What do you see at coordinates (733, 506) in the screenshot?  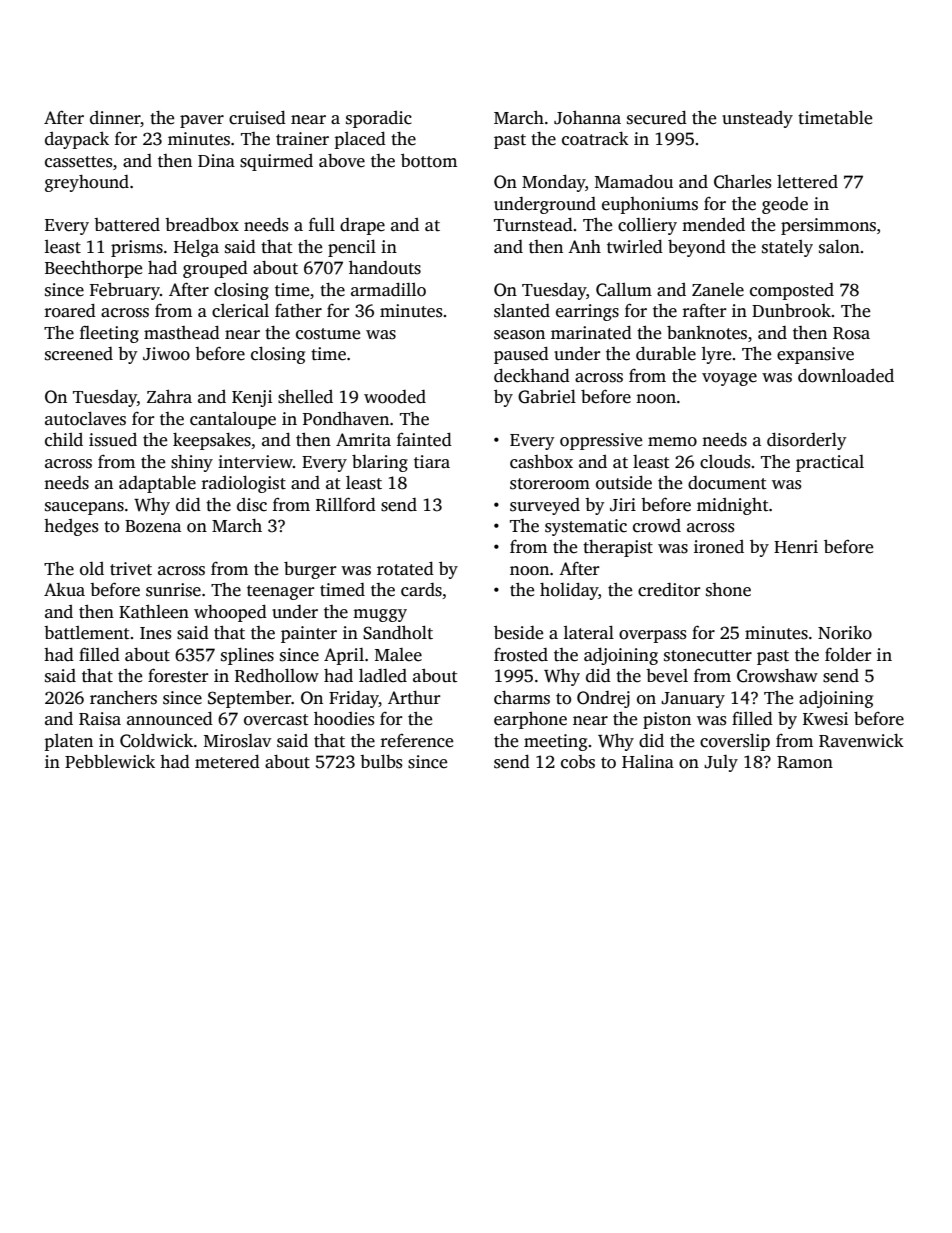 I see `midnight` at bounding box center [733, 506].
